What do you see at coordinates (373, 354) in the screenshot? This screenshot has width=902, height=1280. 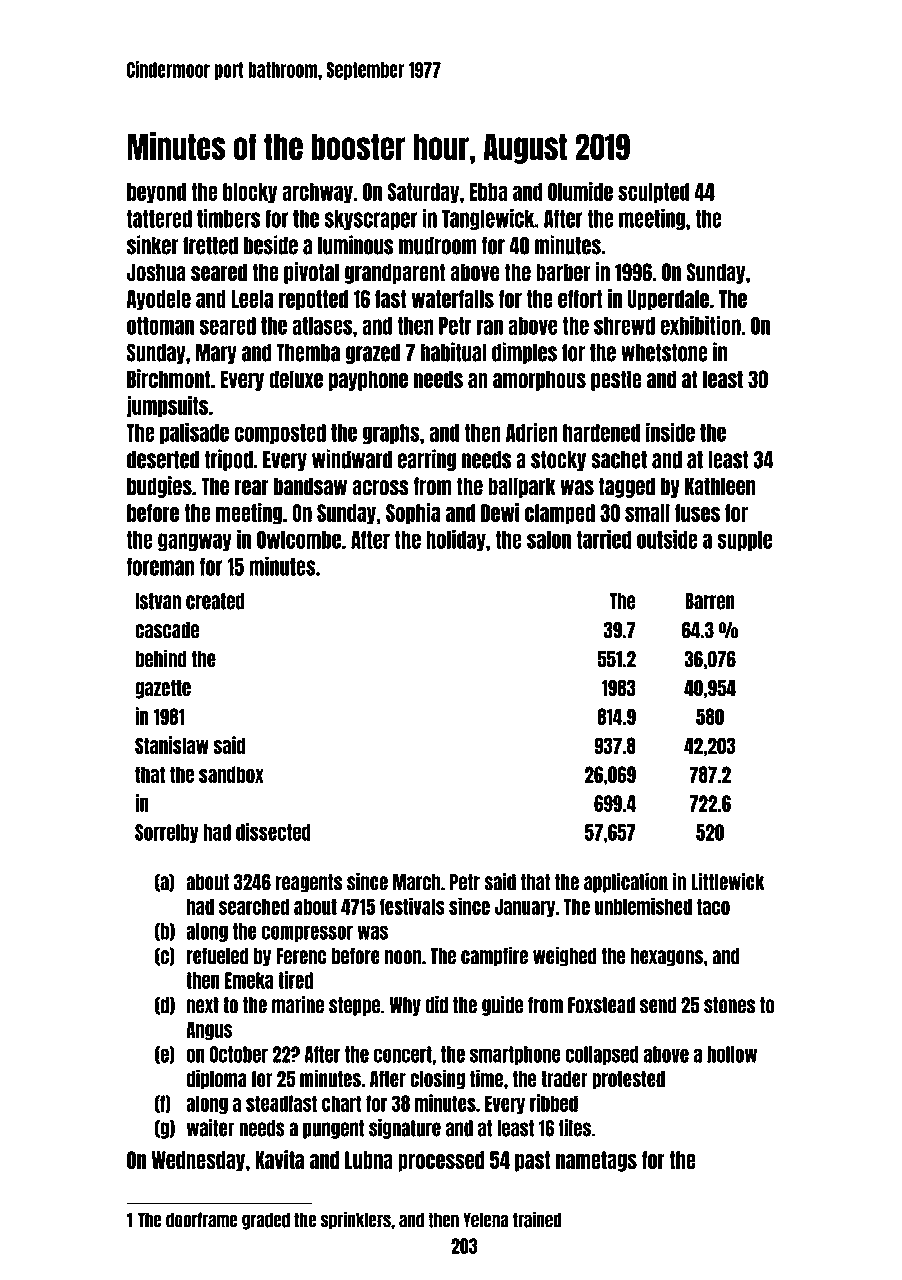 I see `grazed` at bounding box center [373, 354].
